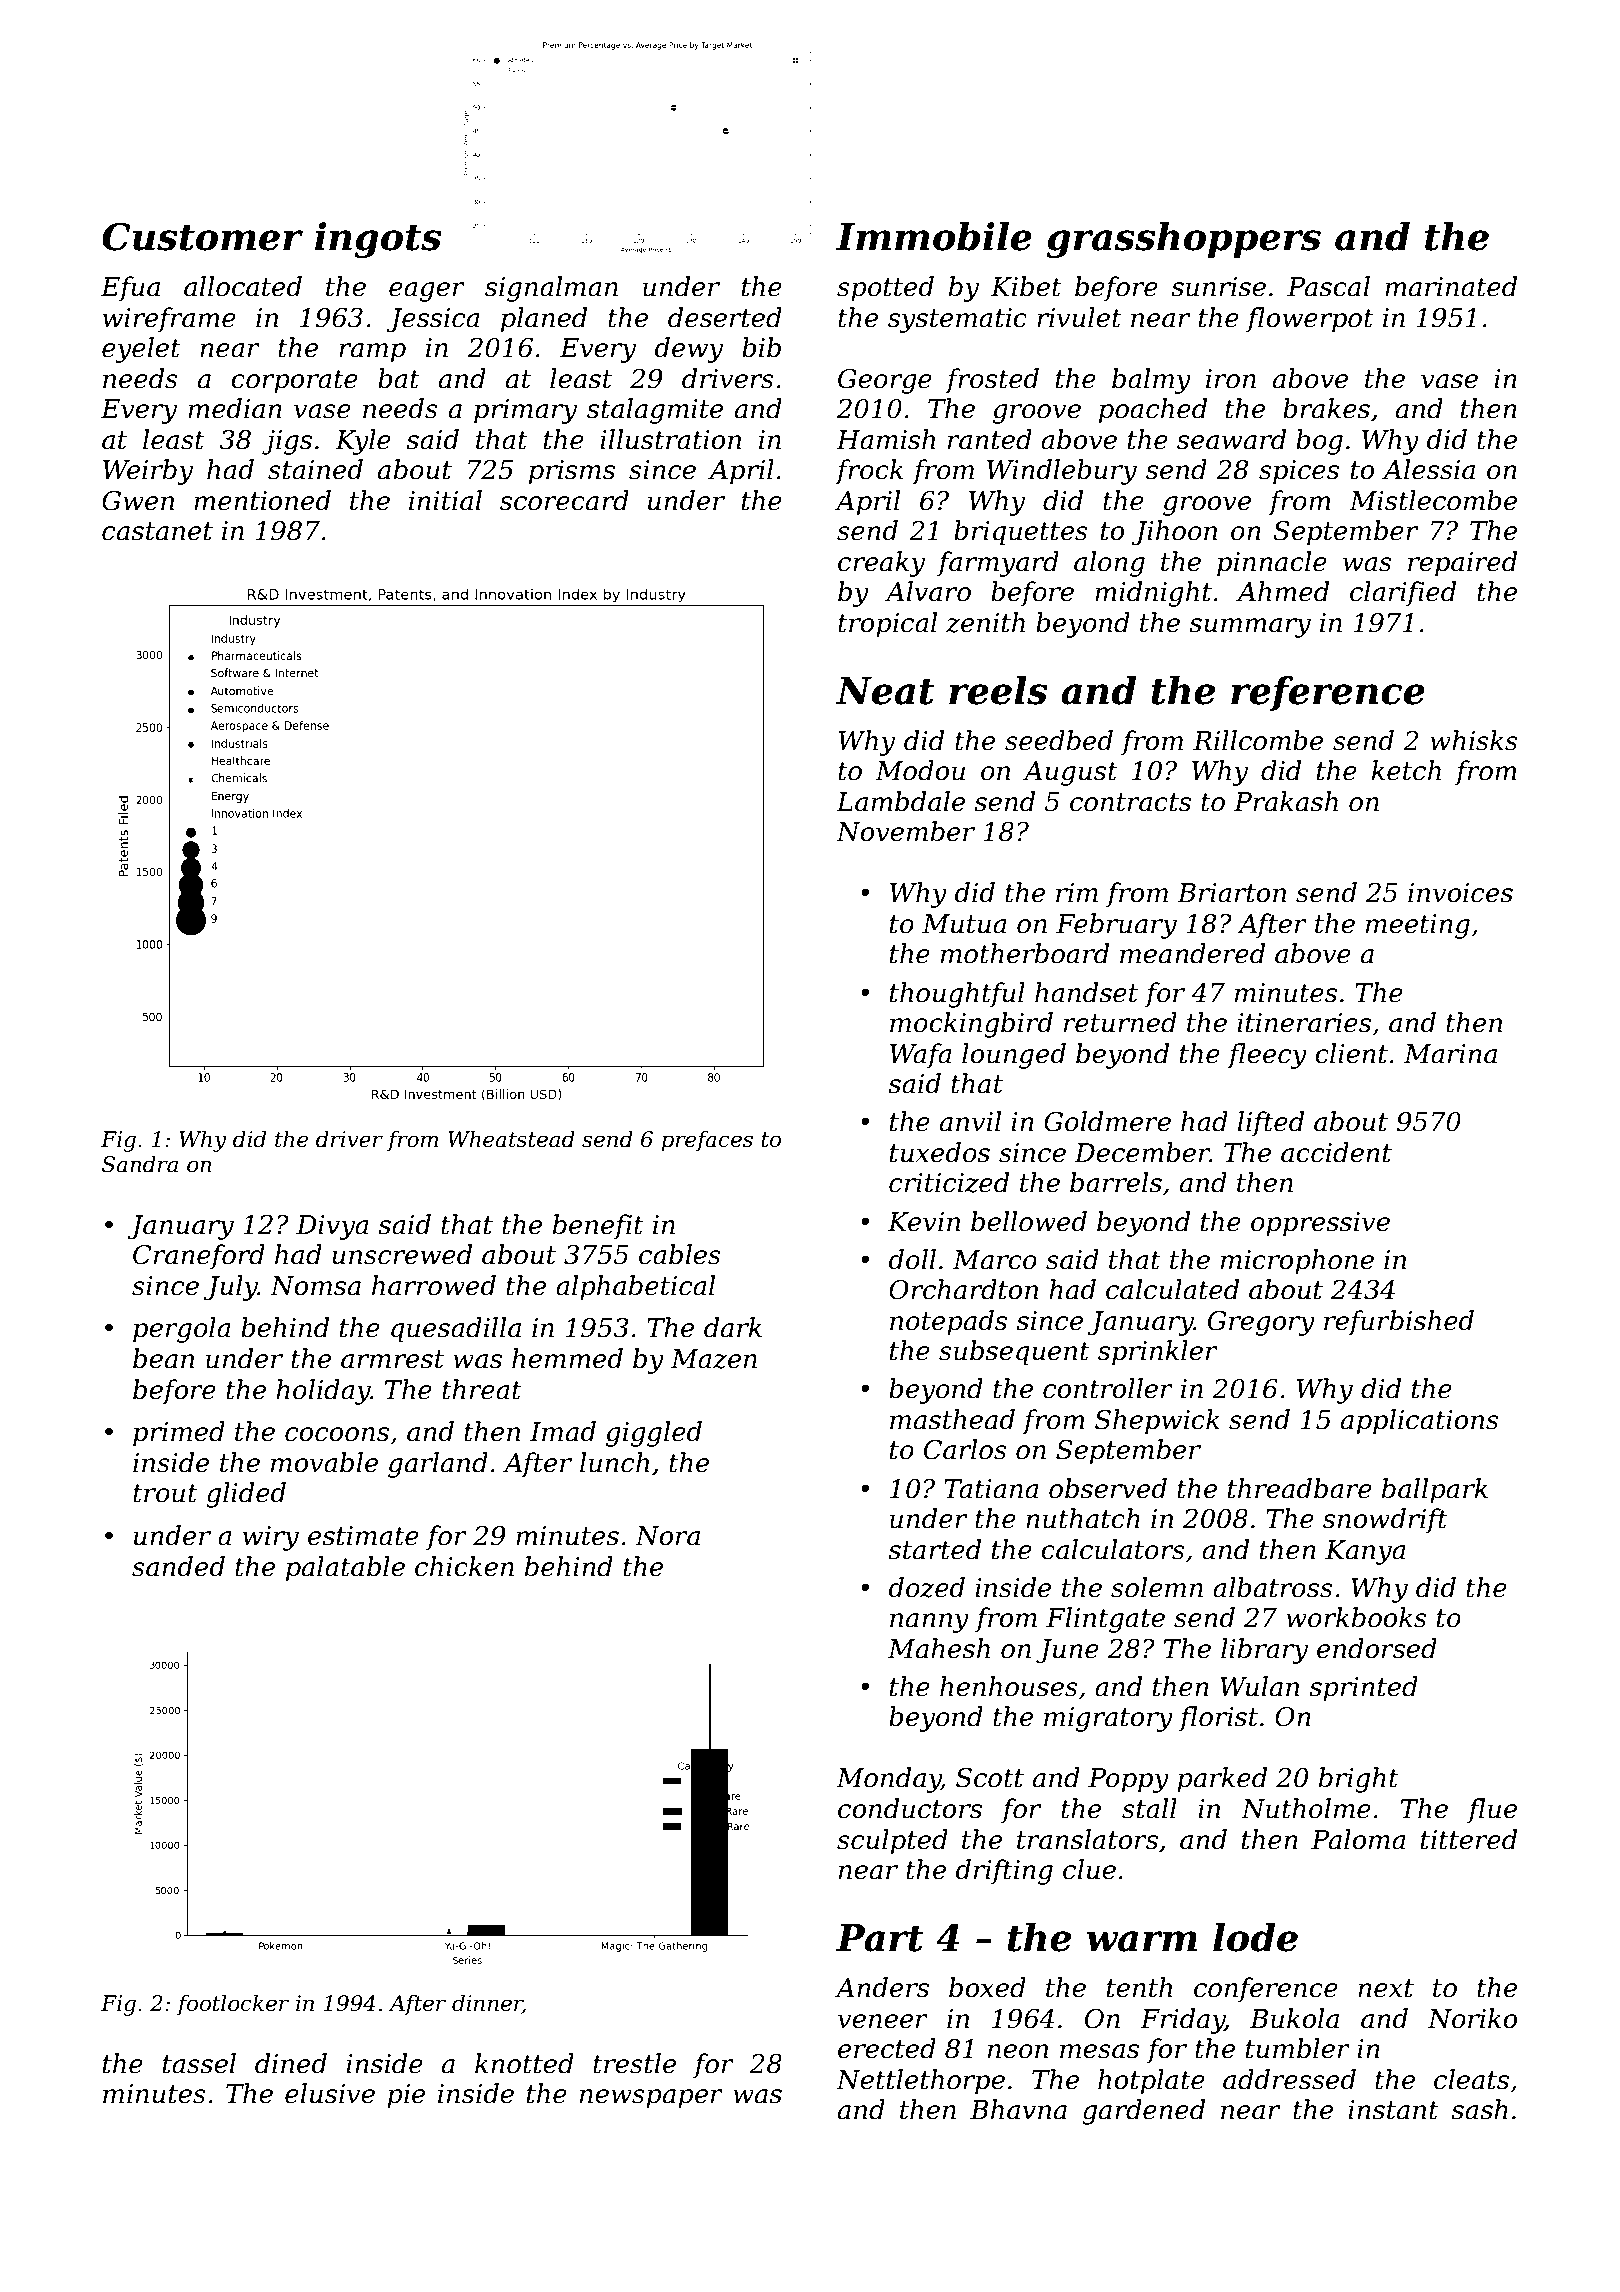 The width and height of the page is (1620, 2292). What do you see at coordinates (1328, 693) in the page?
I see `reference` at bounding box center [1328, 693].
